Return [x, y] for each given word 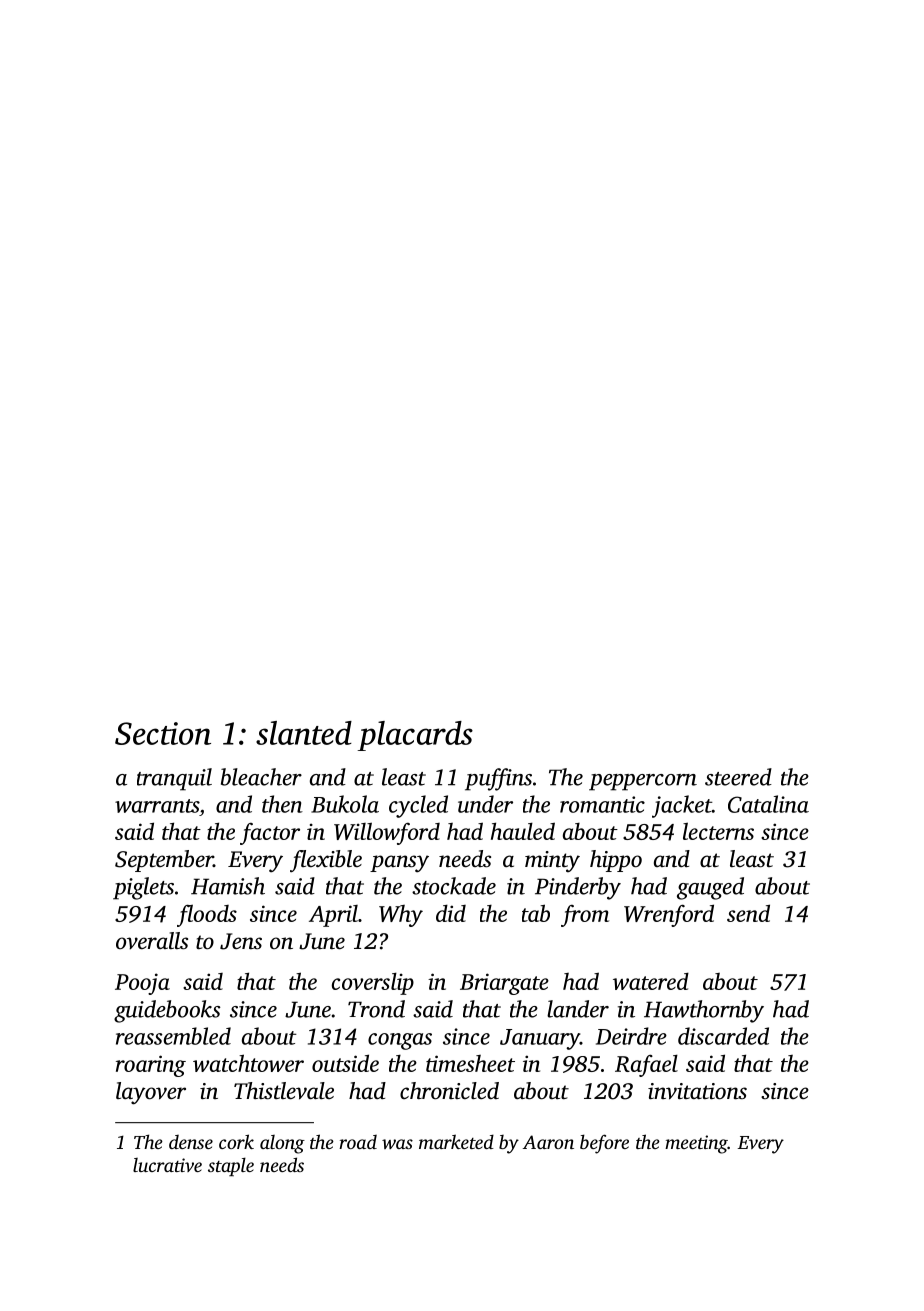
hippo [616, 861]
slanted [304, 733]
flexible [326, 861]
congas [400, 1041]
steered [738, 777]
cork [236, 1141]
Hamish [228, 886]
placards [415, 736]
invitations [697, 1091]
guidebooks [167, 1011]
